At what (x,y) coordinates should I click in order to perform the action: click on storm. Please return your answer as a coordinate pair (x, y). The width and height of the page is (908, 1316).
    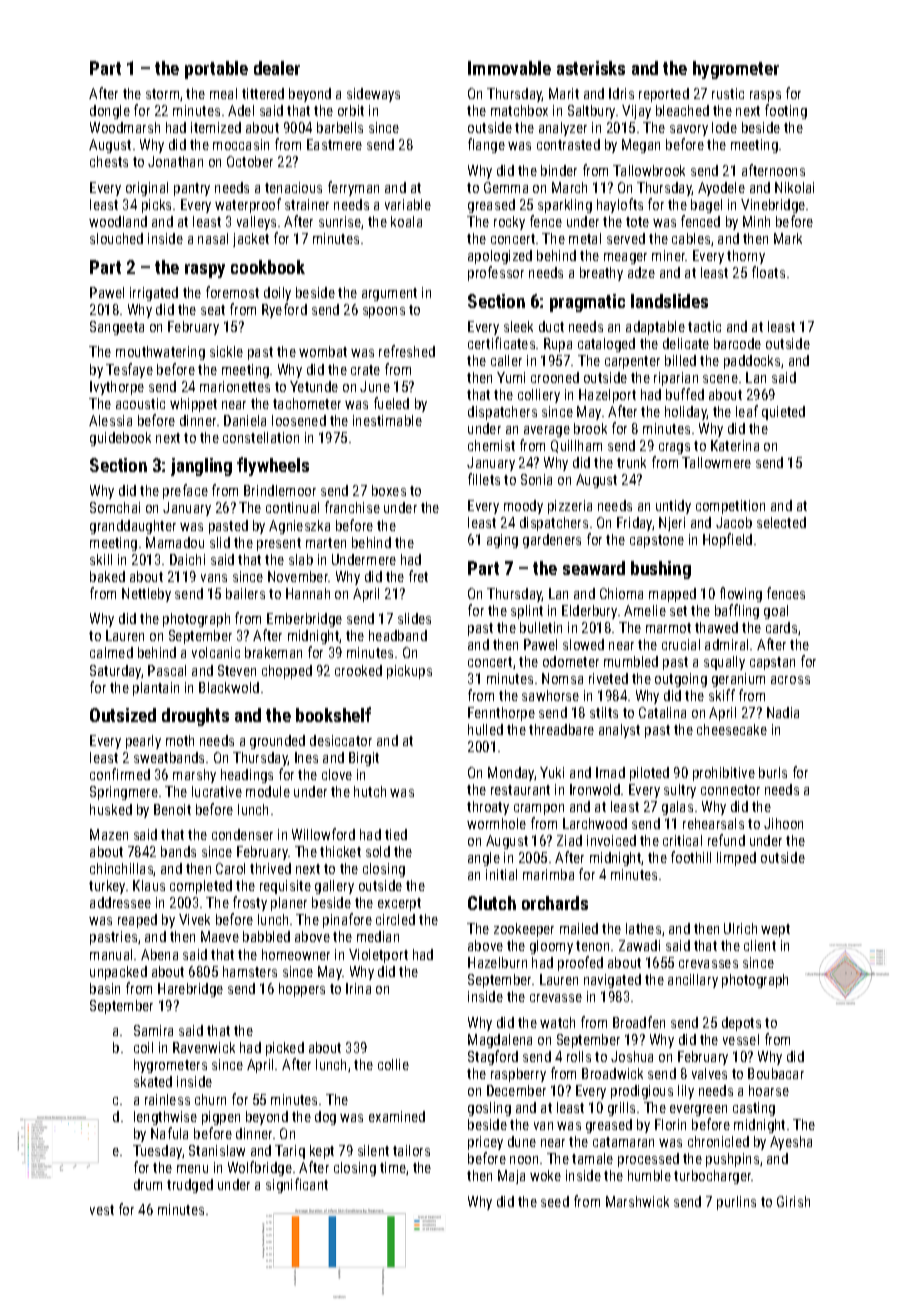
    Looking at the image, I should click on (162, 94).
